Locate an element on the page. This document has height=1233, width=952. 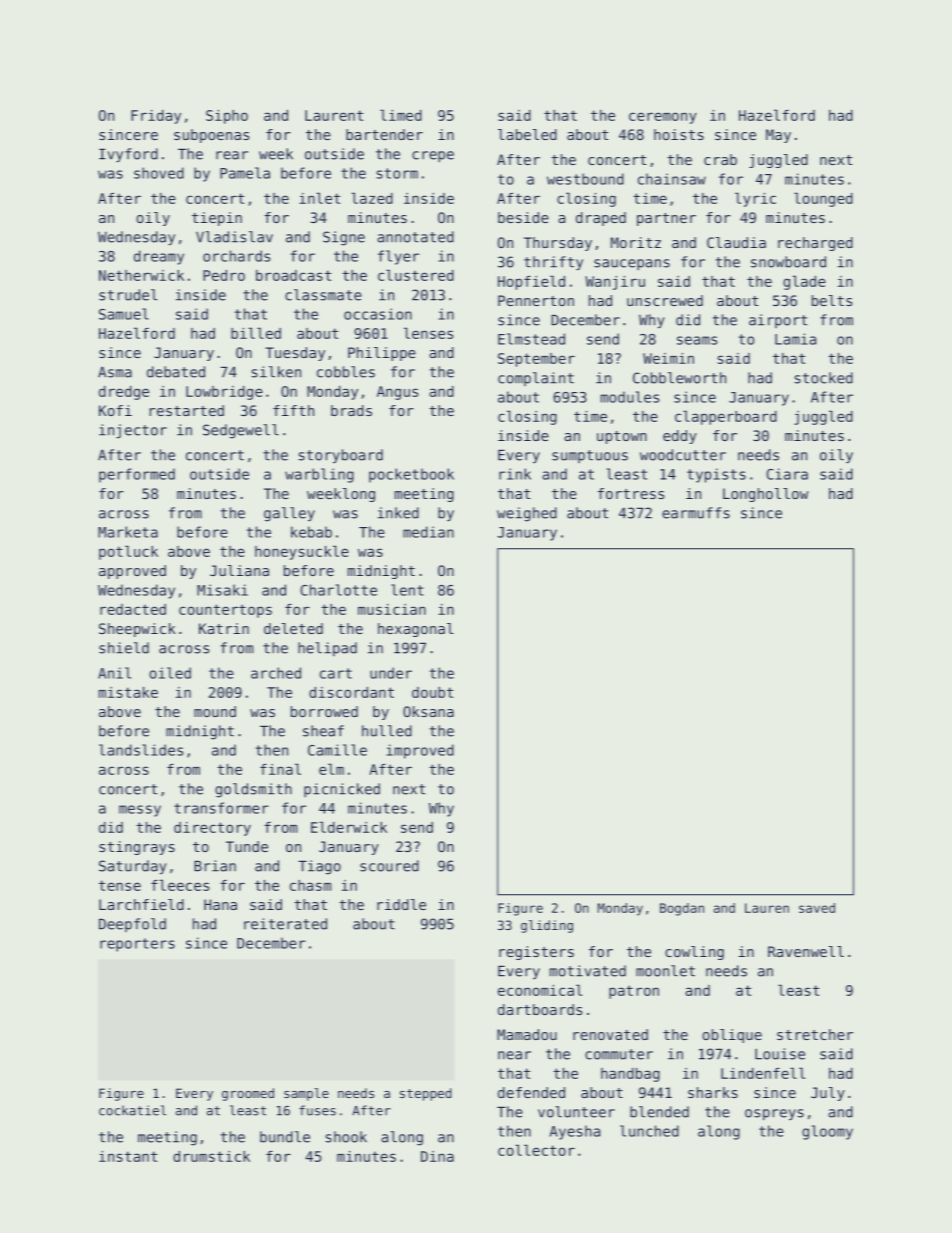
bundle is located at coordinates (285, 1137).
